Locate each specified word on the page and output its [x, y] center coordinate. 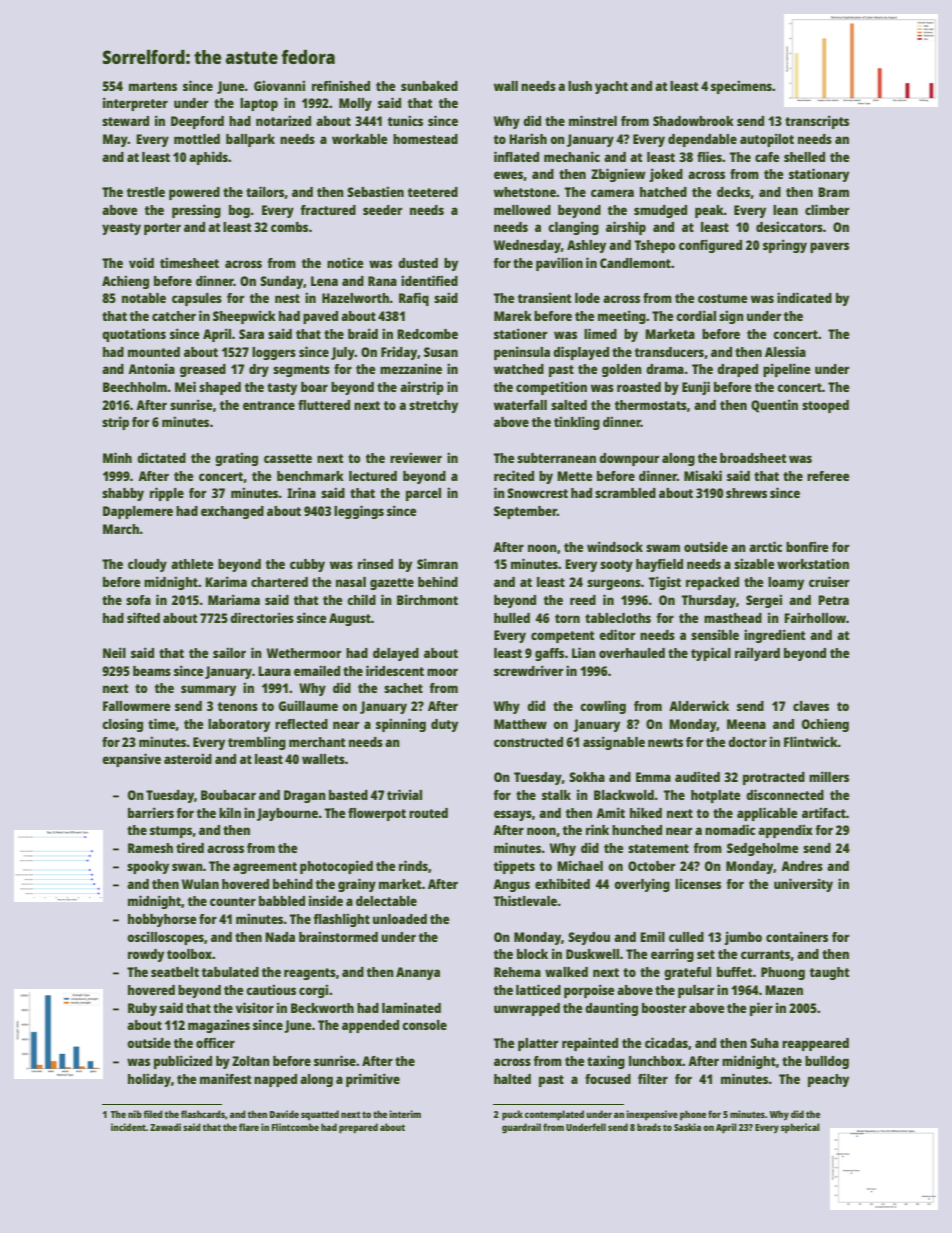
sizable [754, 563]
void [141, 262]
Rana [382, 281]
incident [128, 1127]
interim [405, 1114]
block [532, 954]
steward [125, 121]
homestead [425, 139]
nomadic [730, 829]
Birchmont [427, 599]
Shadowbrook [693, 121]
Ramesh [150, 848]
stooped [825, 406]
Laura [274, 671]
